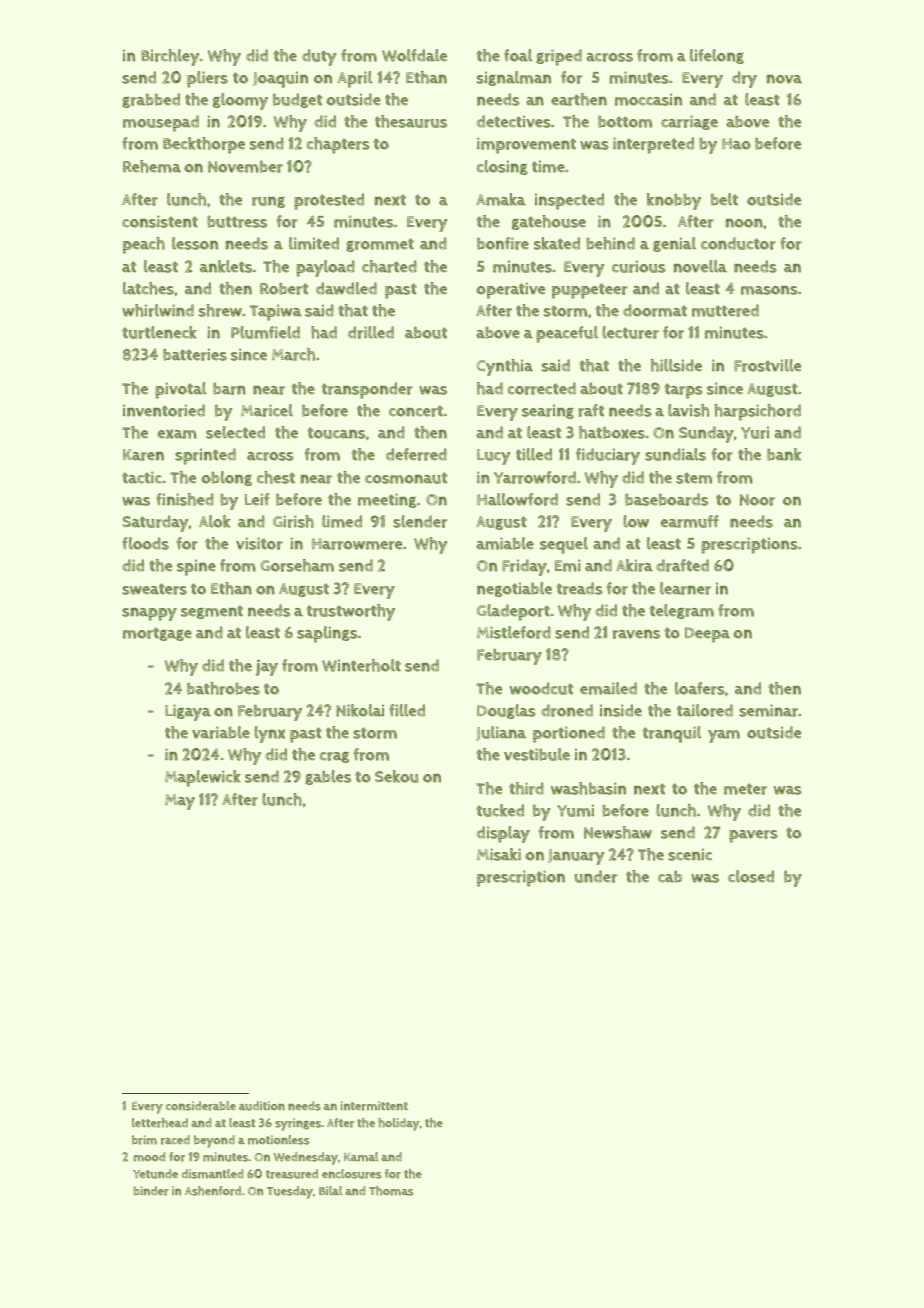 The width and height of the page is (924, 1308). Describe the element at coordinates (499, 854) in the page. I see `Misaki` at that location.
